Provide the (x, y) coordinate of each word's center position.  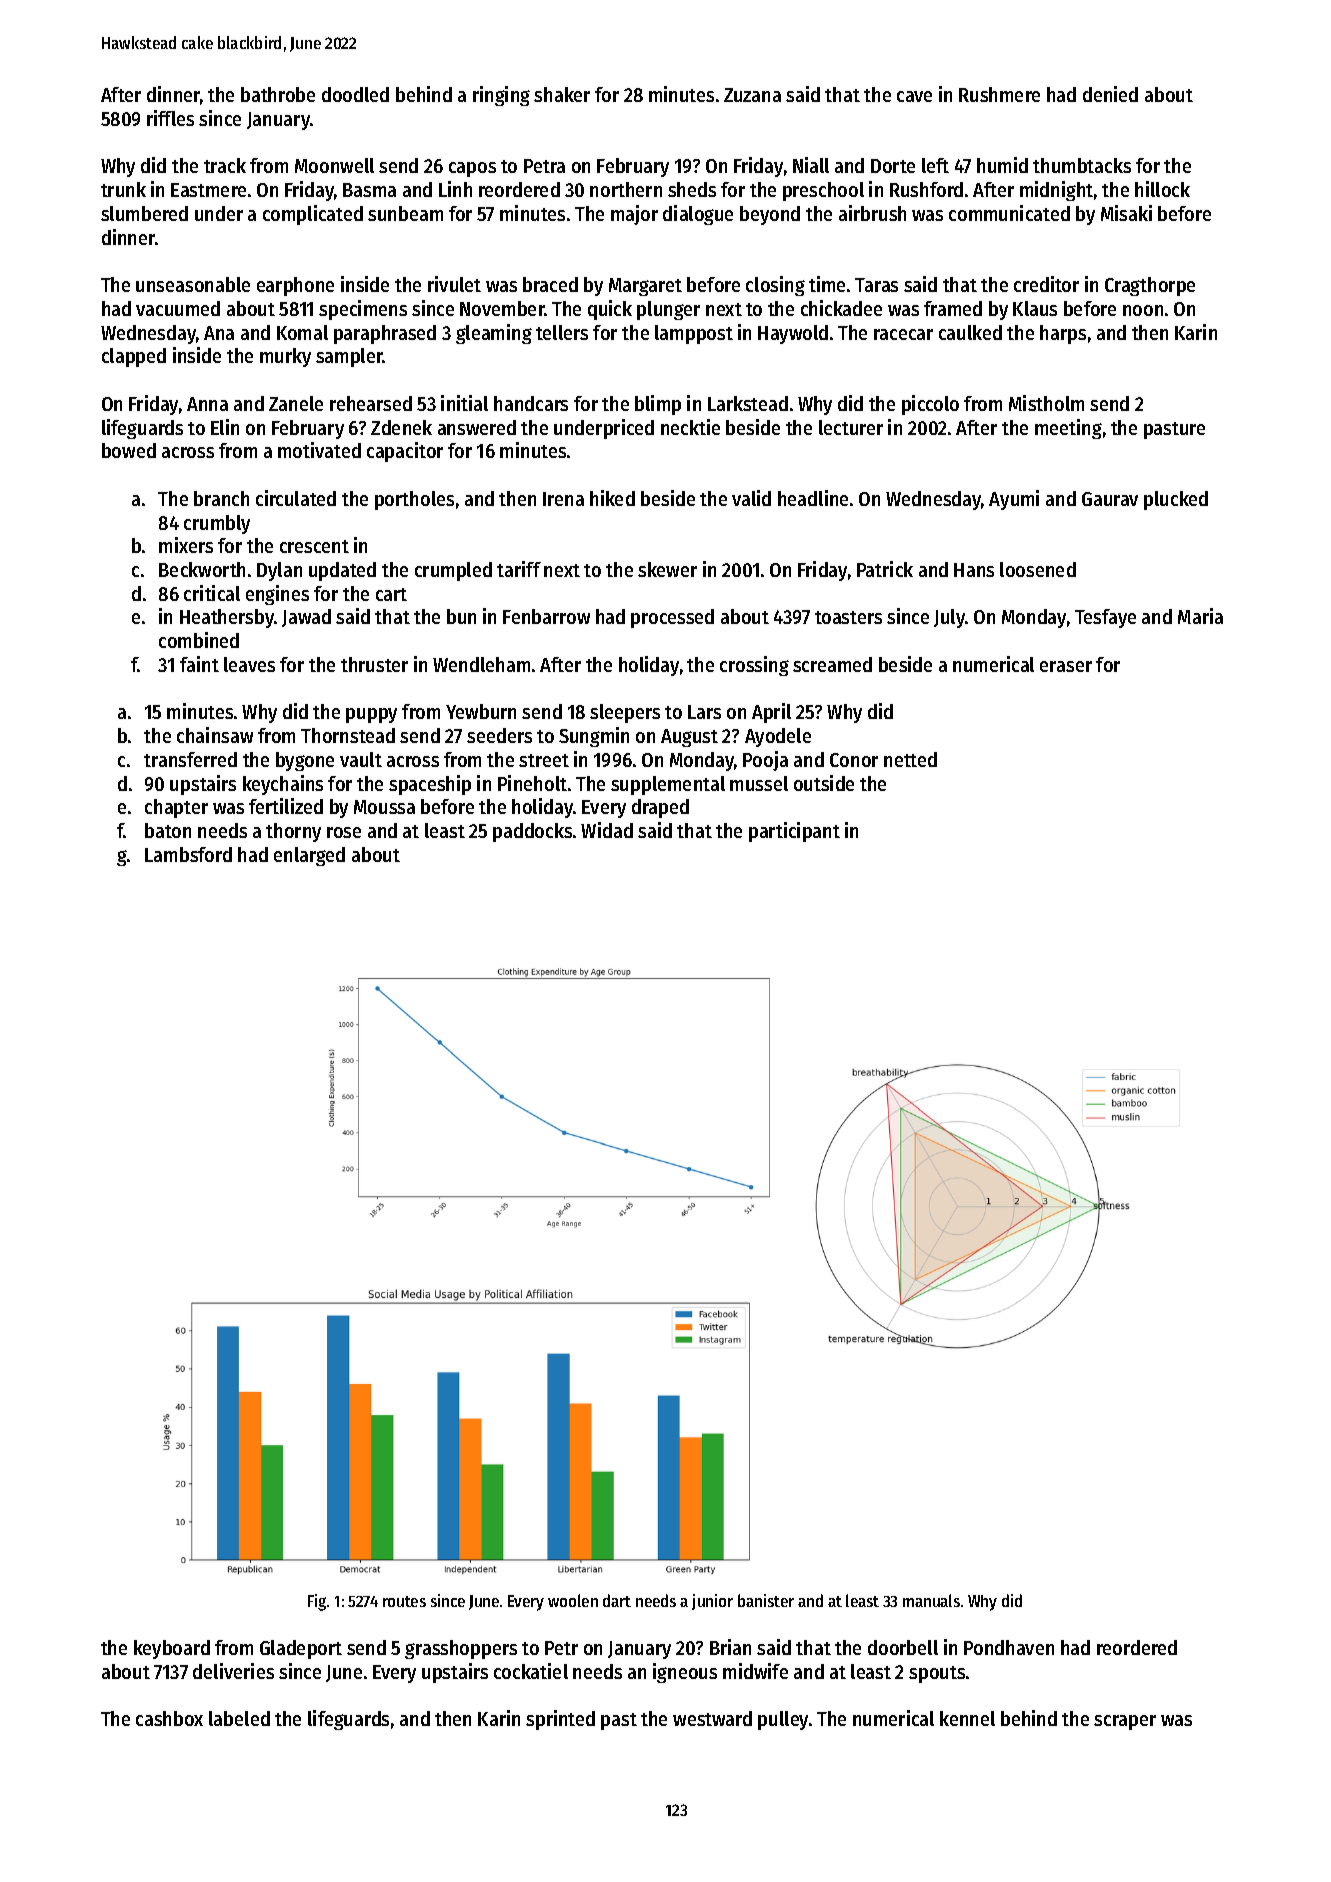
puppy (371, 715)
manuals (931, 1600)
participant (794, 832)
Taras (876, 285)
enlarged (309, 856)
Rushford (926, 189)
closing (775, 286)
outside (824, 783)
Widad (607, 830)
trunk (123, 189)
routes (404, 1601)
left (935, 165)
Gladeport (301, 1649)
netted (910, 759)
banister (766, 1600)
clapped (134, 357)
